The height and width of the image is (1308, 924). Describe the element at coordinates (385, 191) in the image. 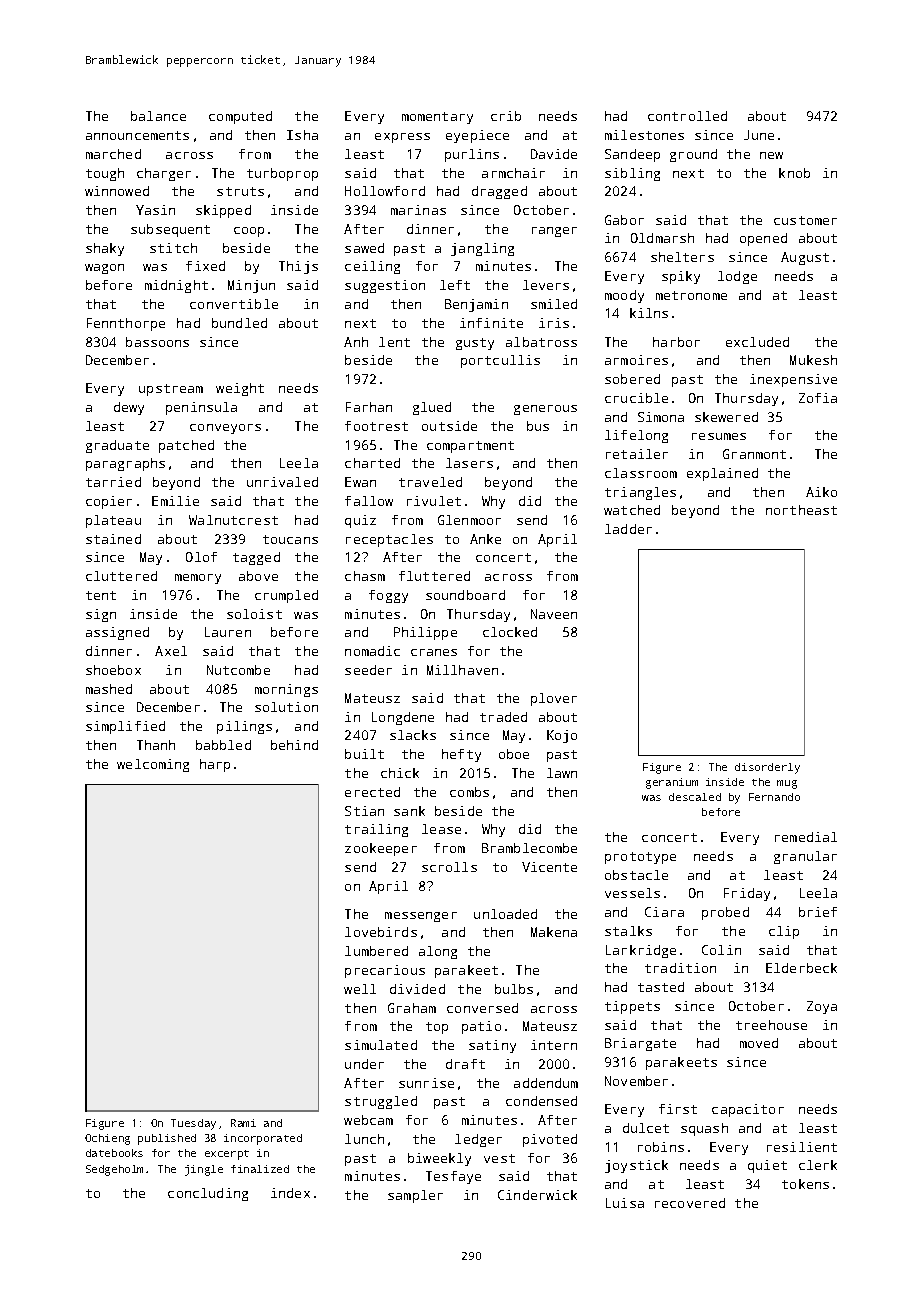

I see `Hollowford` at that location.
